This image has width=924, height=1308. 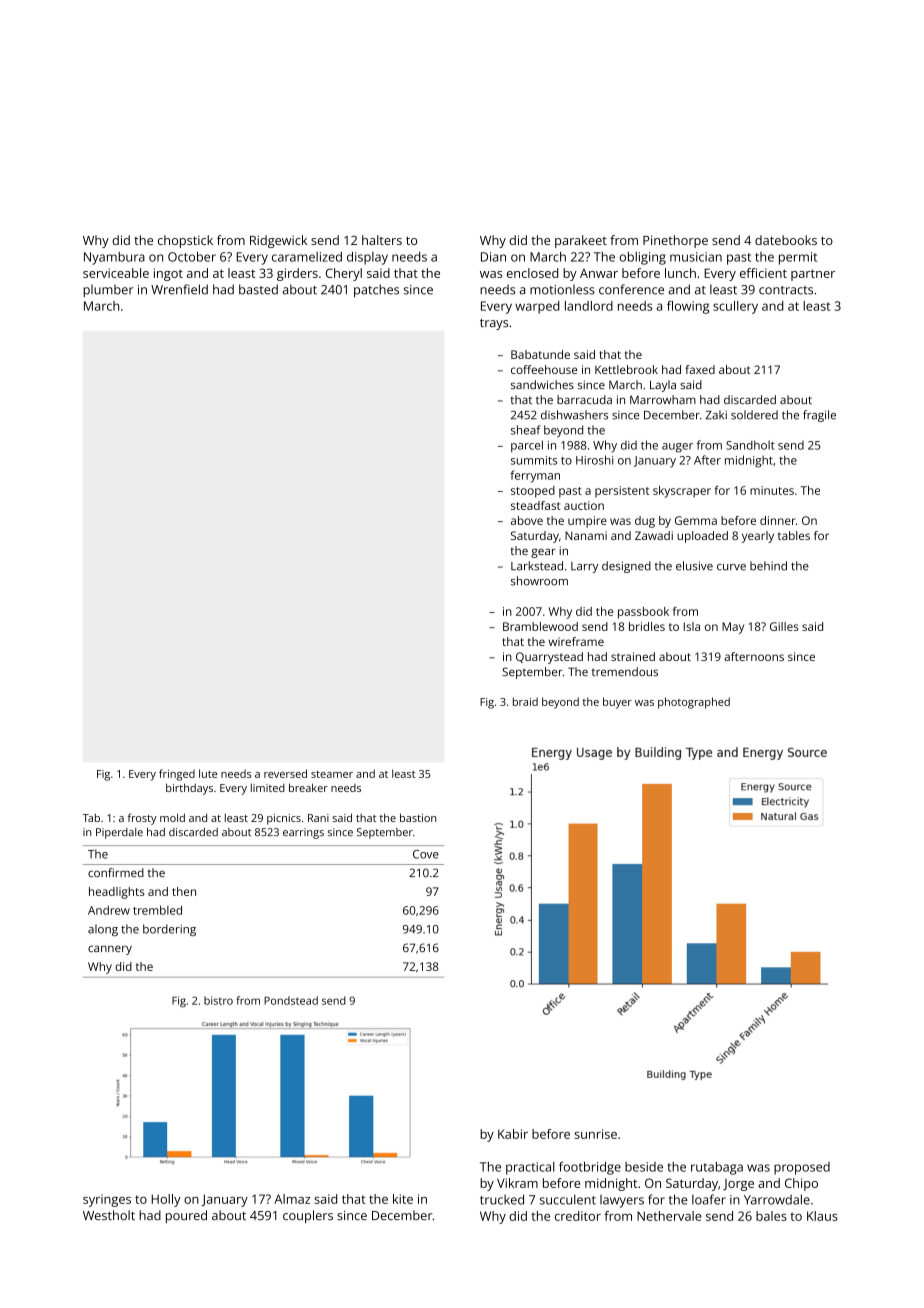 I want to click on fringed, so click(x=177, y=775).
